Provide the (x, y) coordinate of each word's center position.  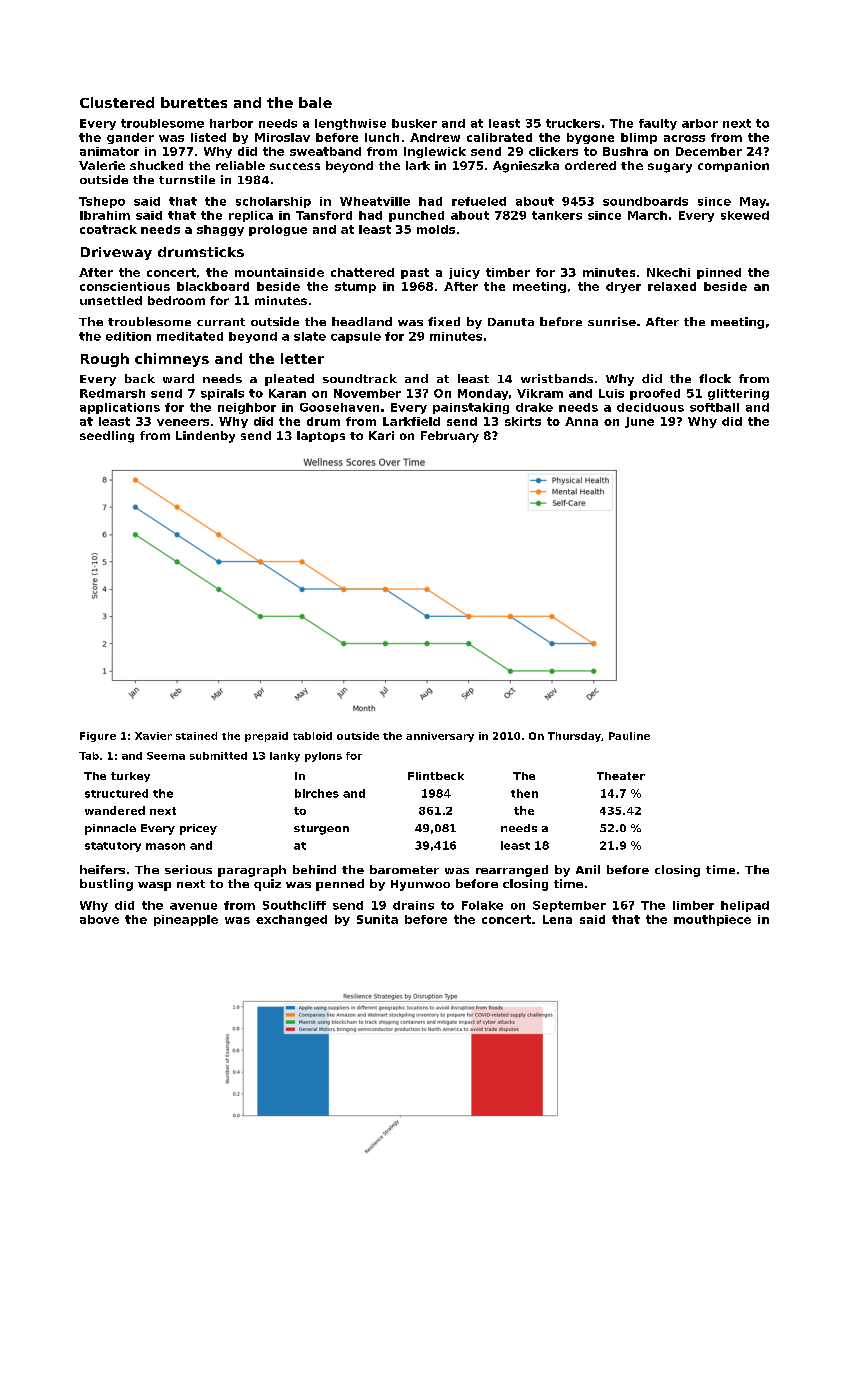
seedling (107, 437)
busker (414, 123)
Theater (621, 776)
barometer (404, 869)
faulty (658, 124)
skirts (523, 421)
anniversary (440, 737)
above (99, 919)
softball (714, 407)
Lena (557, 919)
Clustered (117, 102)
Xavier (153, 736)
